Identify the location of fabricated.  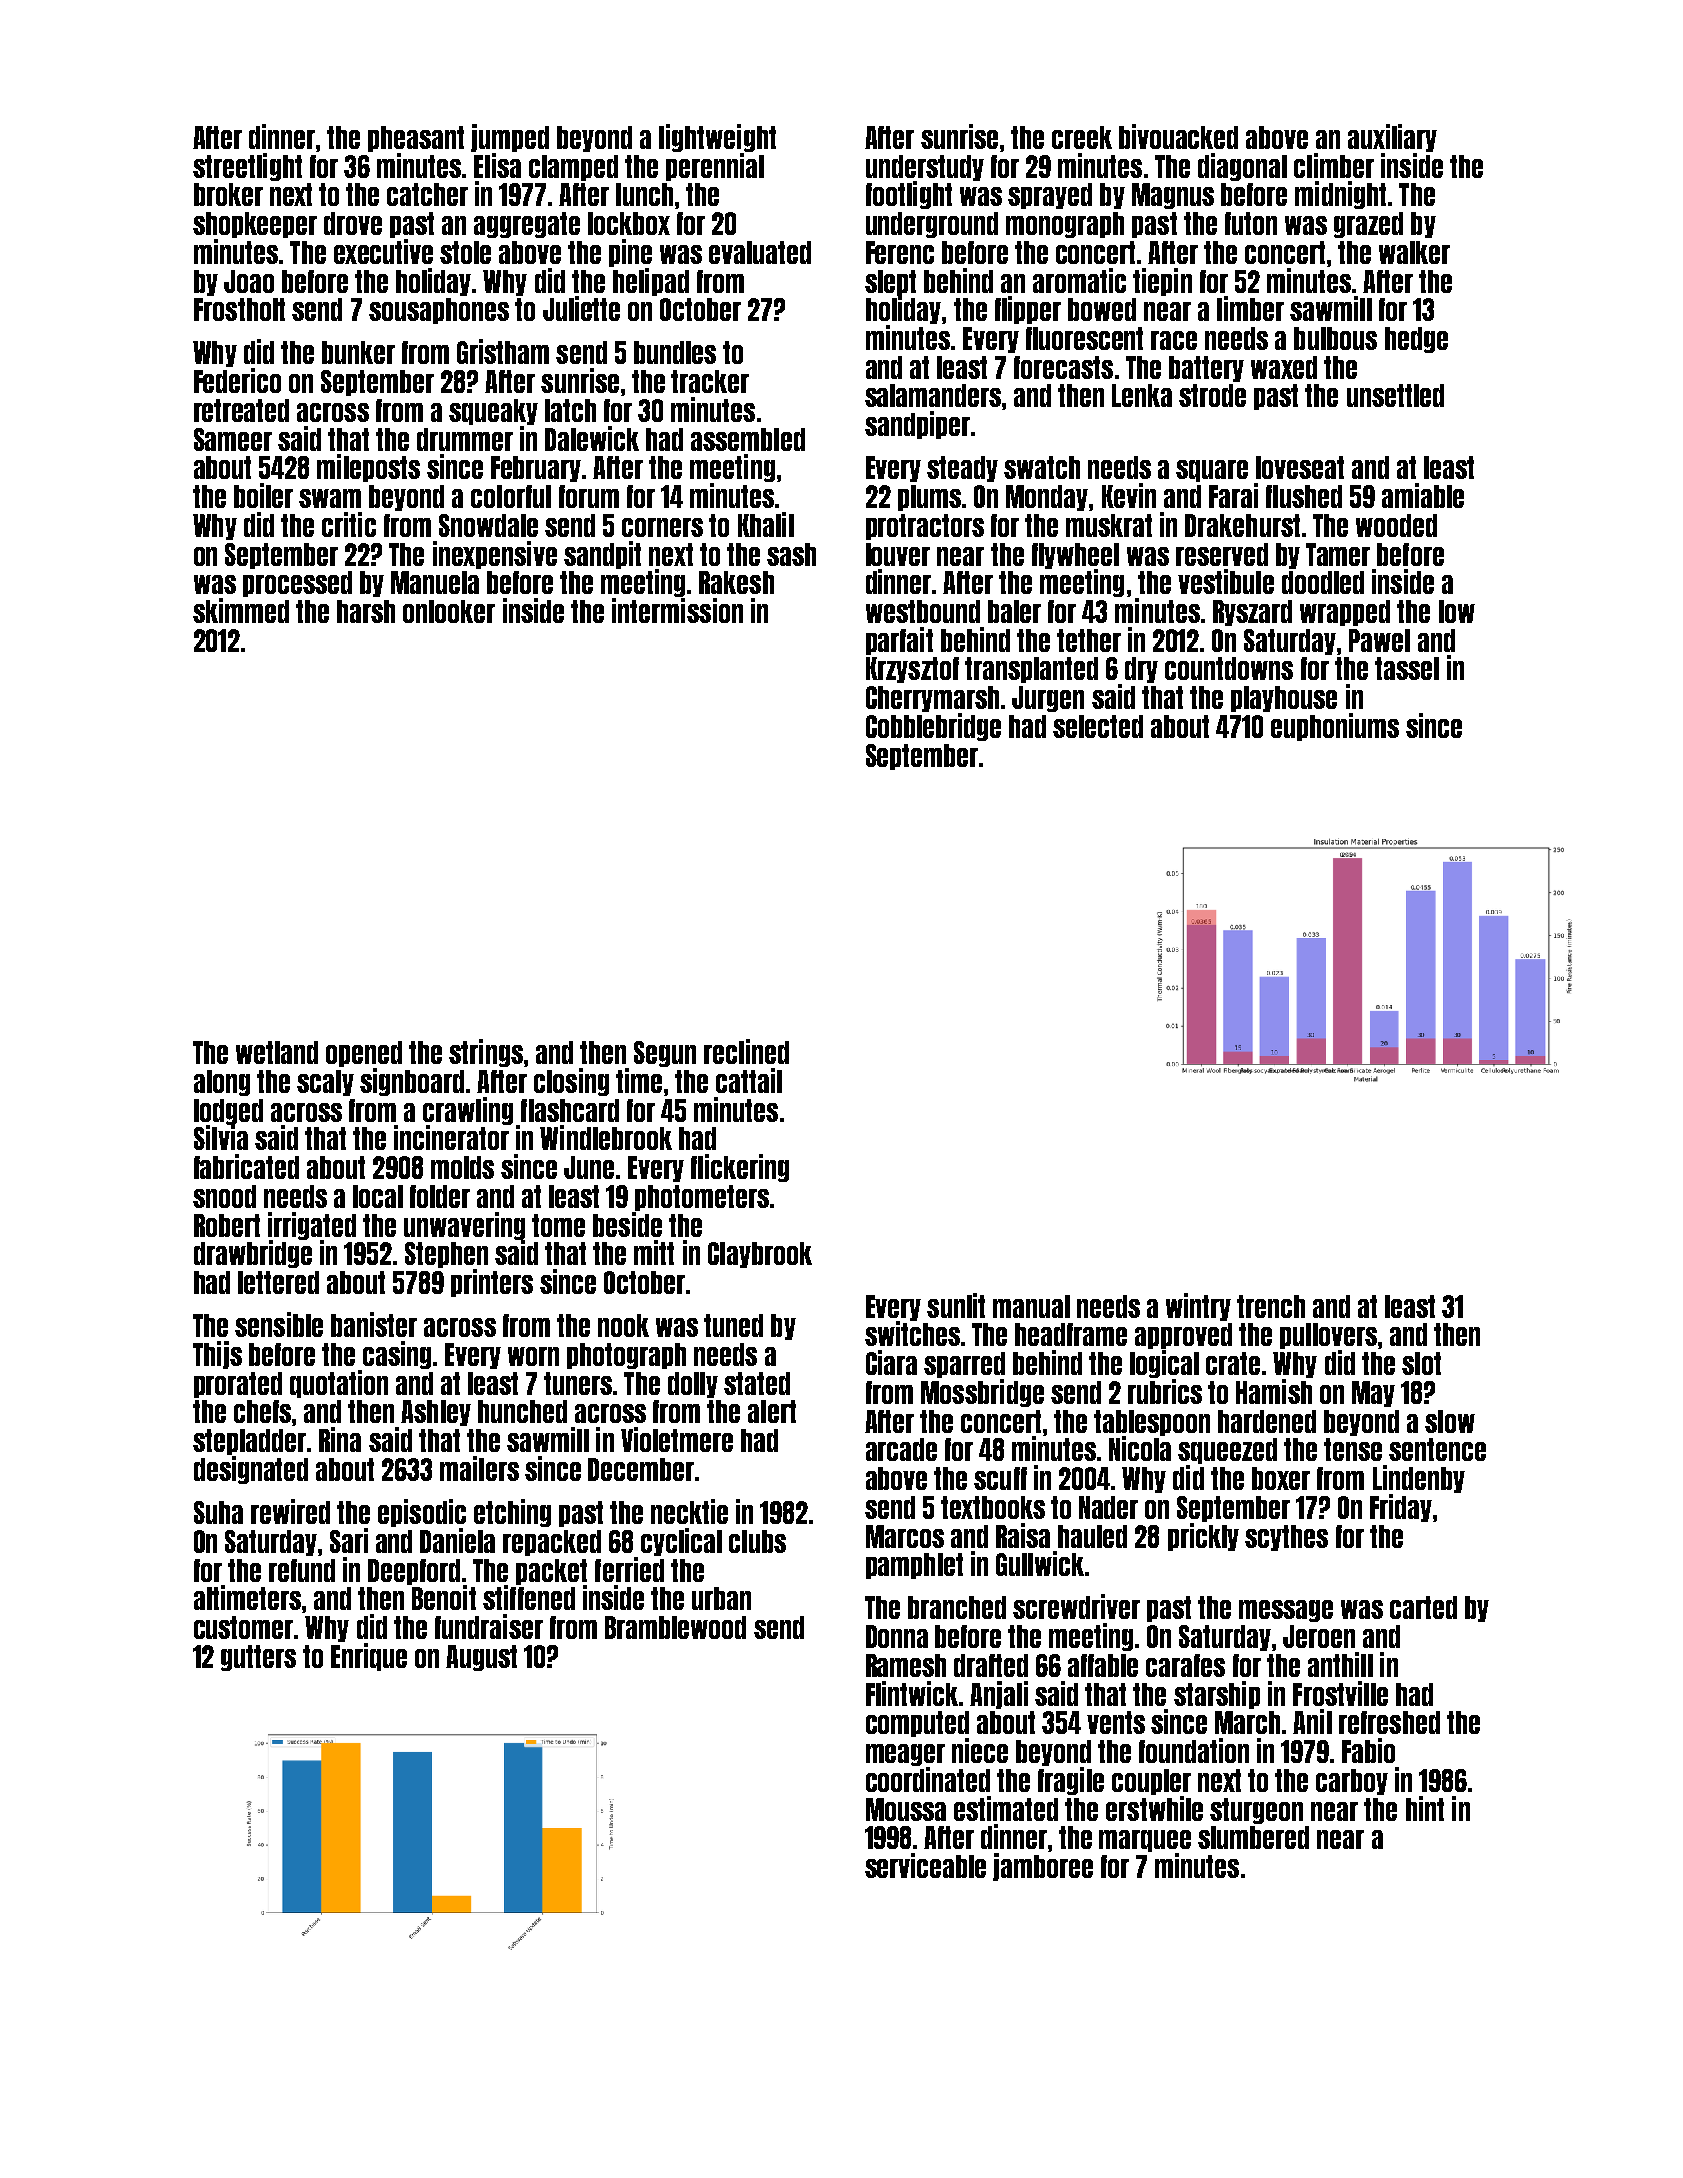
(246, 1166).
